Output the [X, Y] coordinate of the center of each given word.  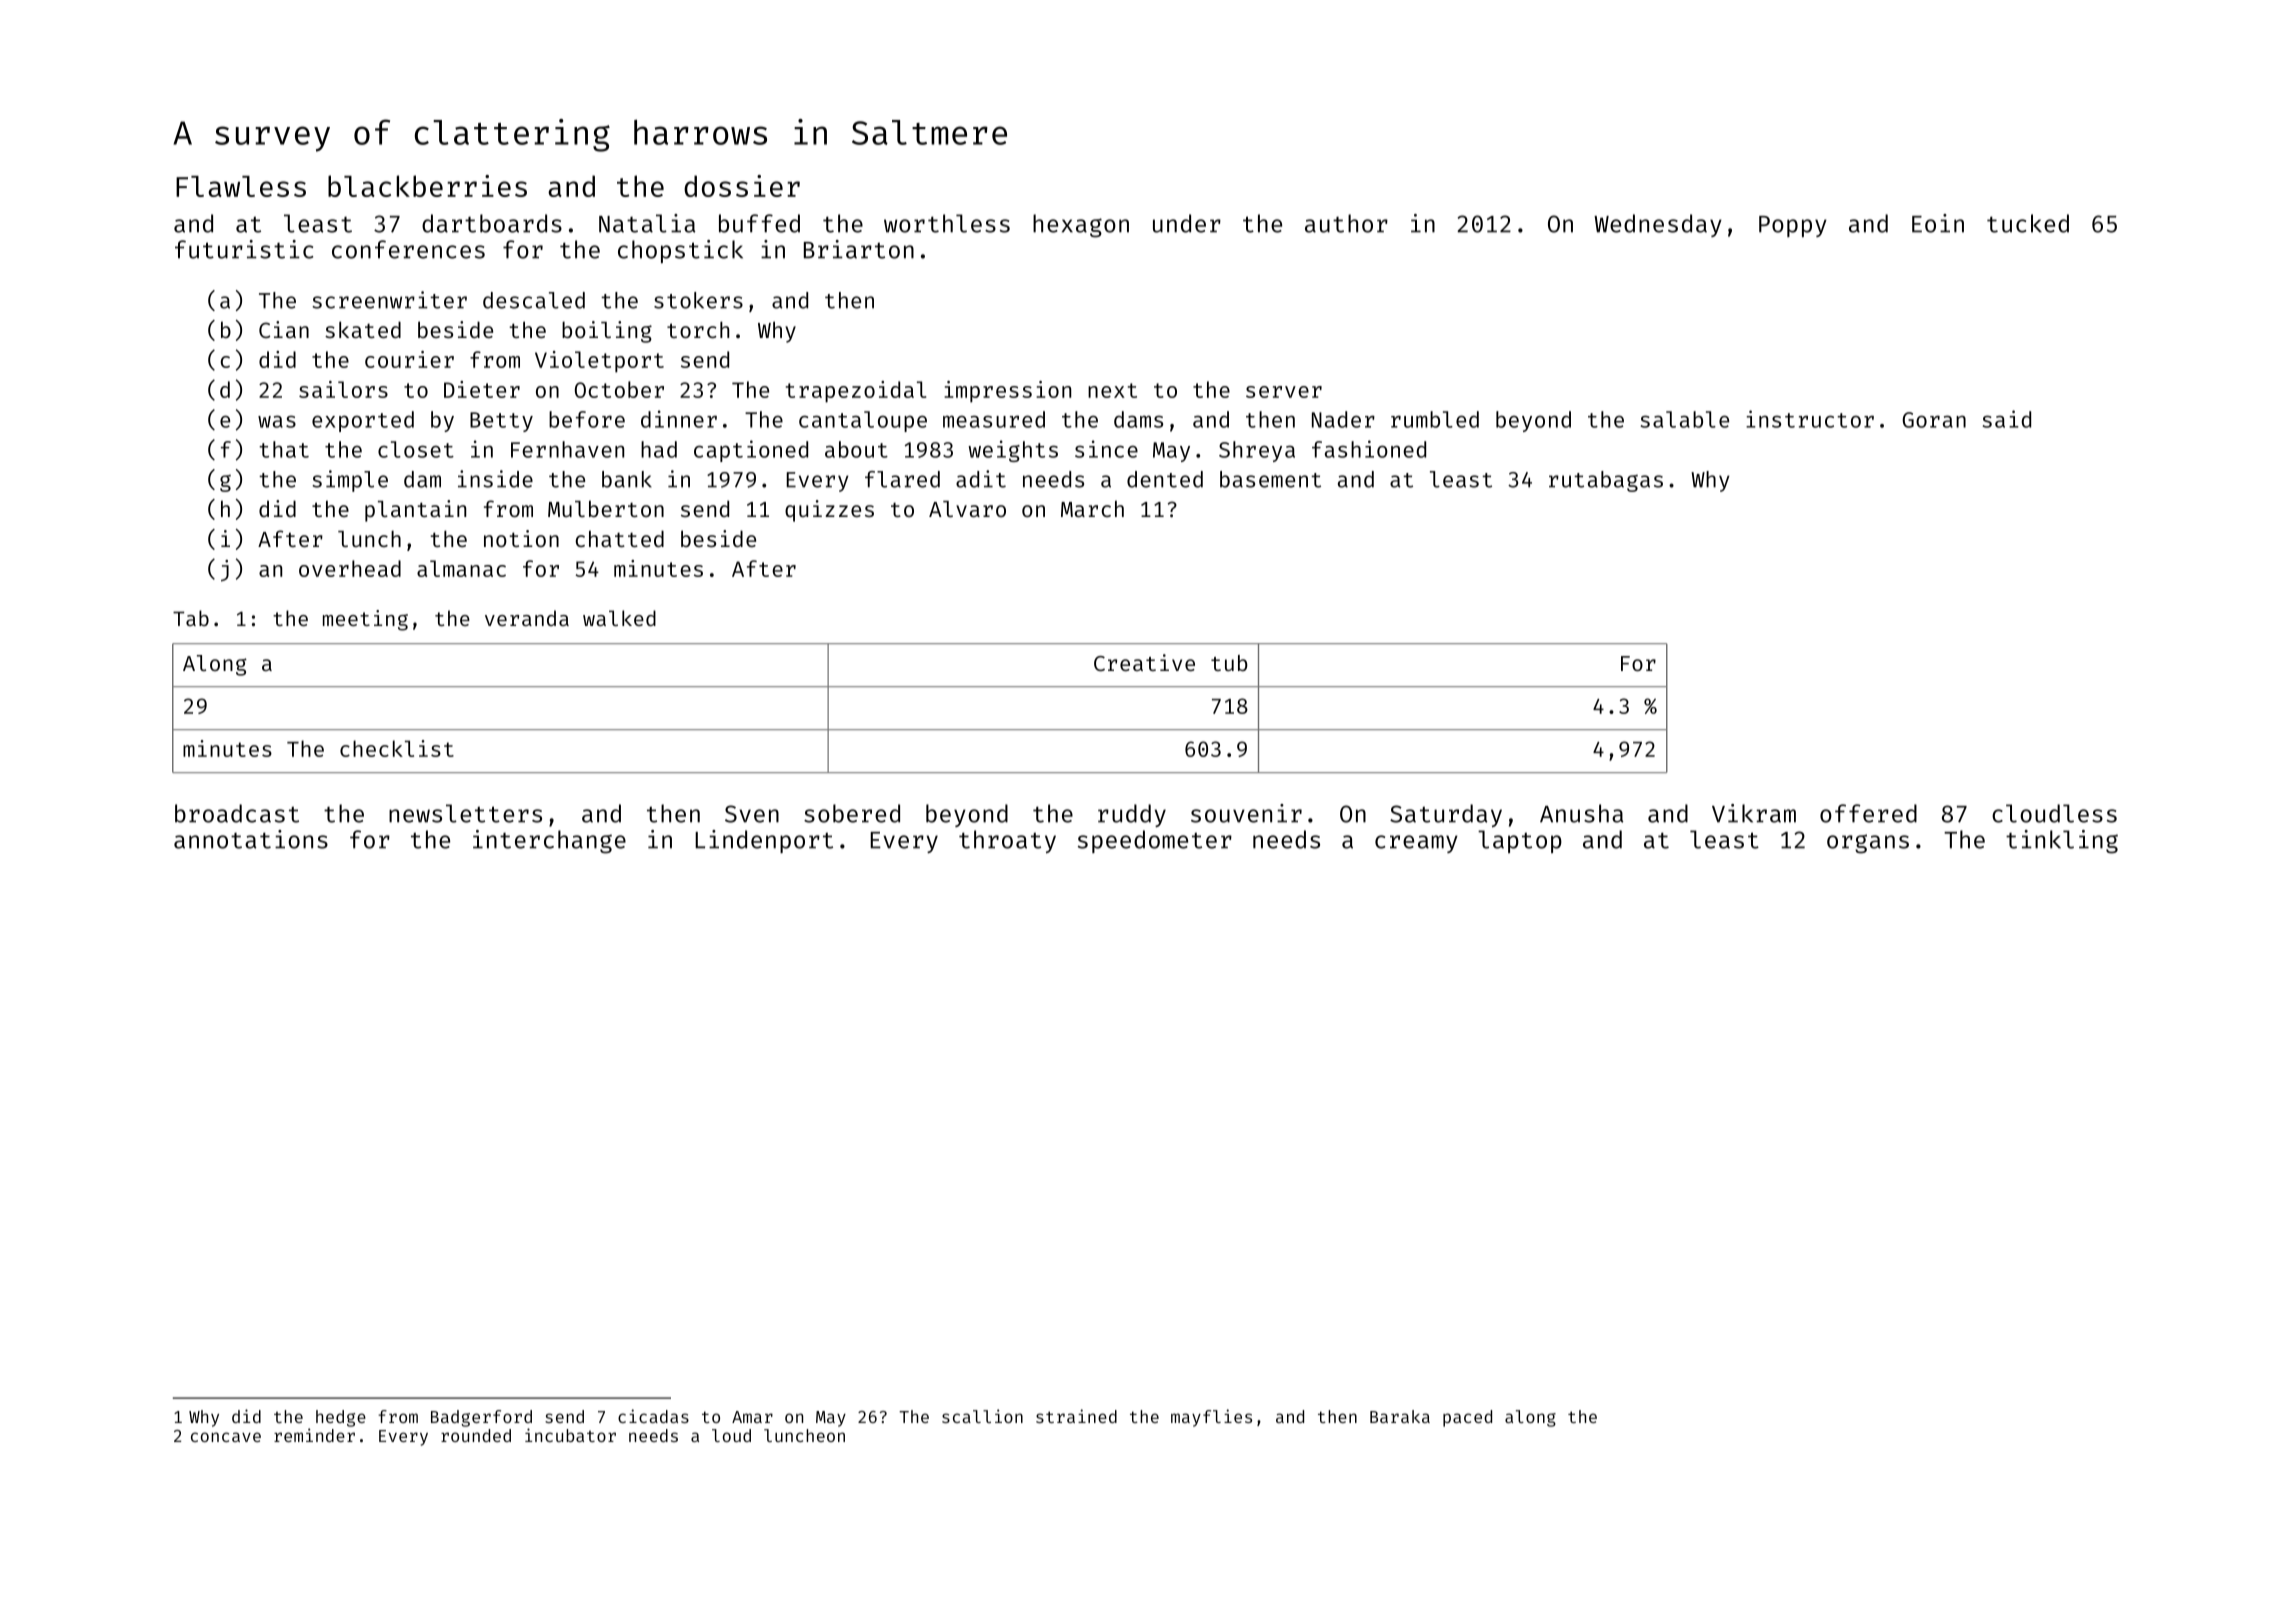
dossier [742, 186]
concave [226, 1437]
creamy [1416, 844]
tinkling [2062, 842]
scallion [982, 1416]
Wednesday [1658, 225]
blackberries [427, 186]
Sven [752, 814]
